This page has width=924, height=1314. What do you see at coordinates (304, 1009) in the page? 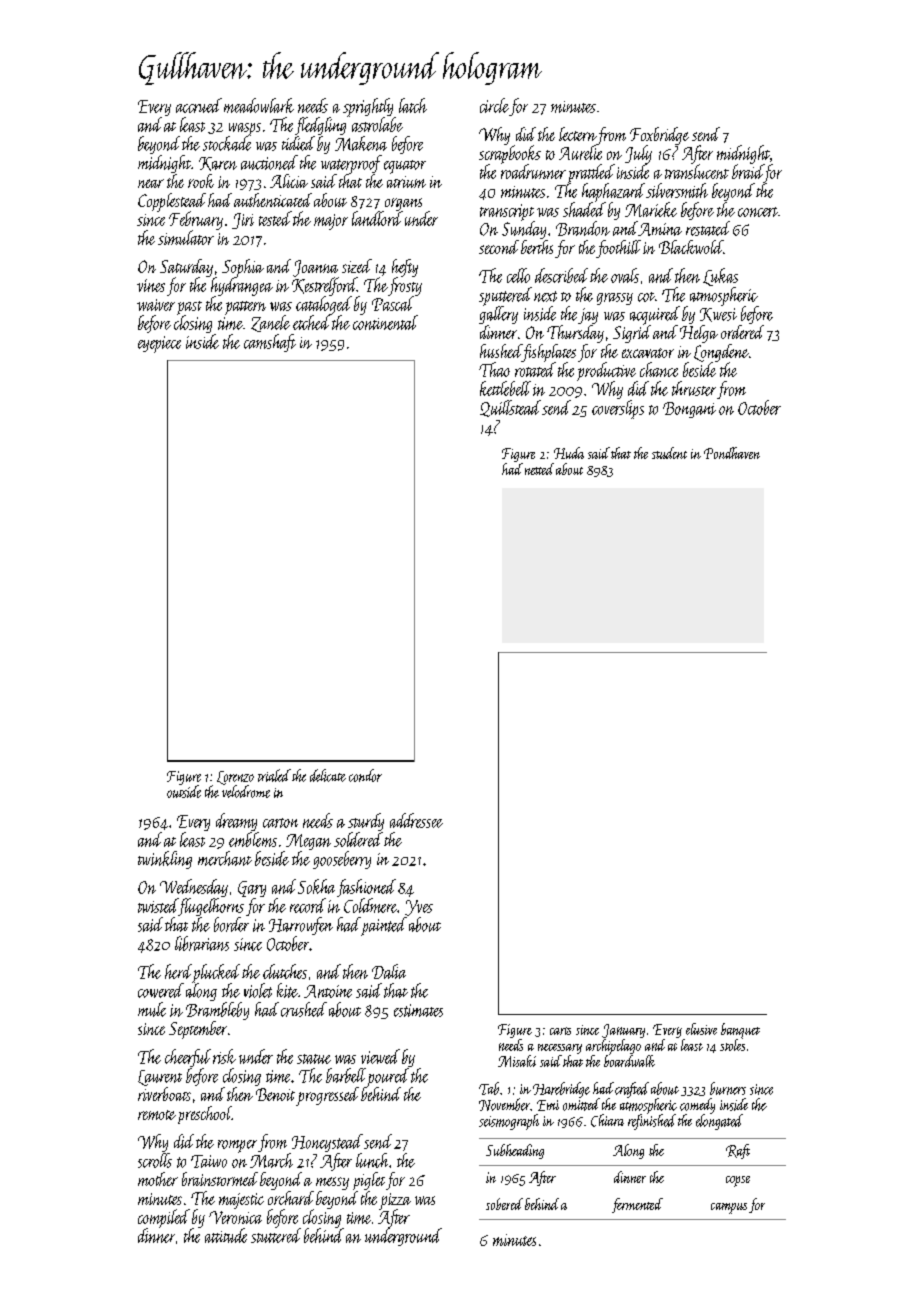
I see `crushed` at bounding box center [304, 1009].
